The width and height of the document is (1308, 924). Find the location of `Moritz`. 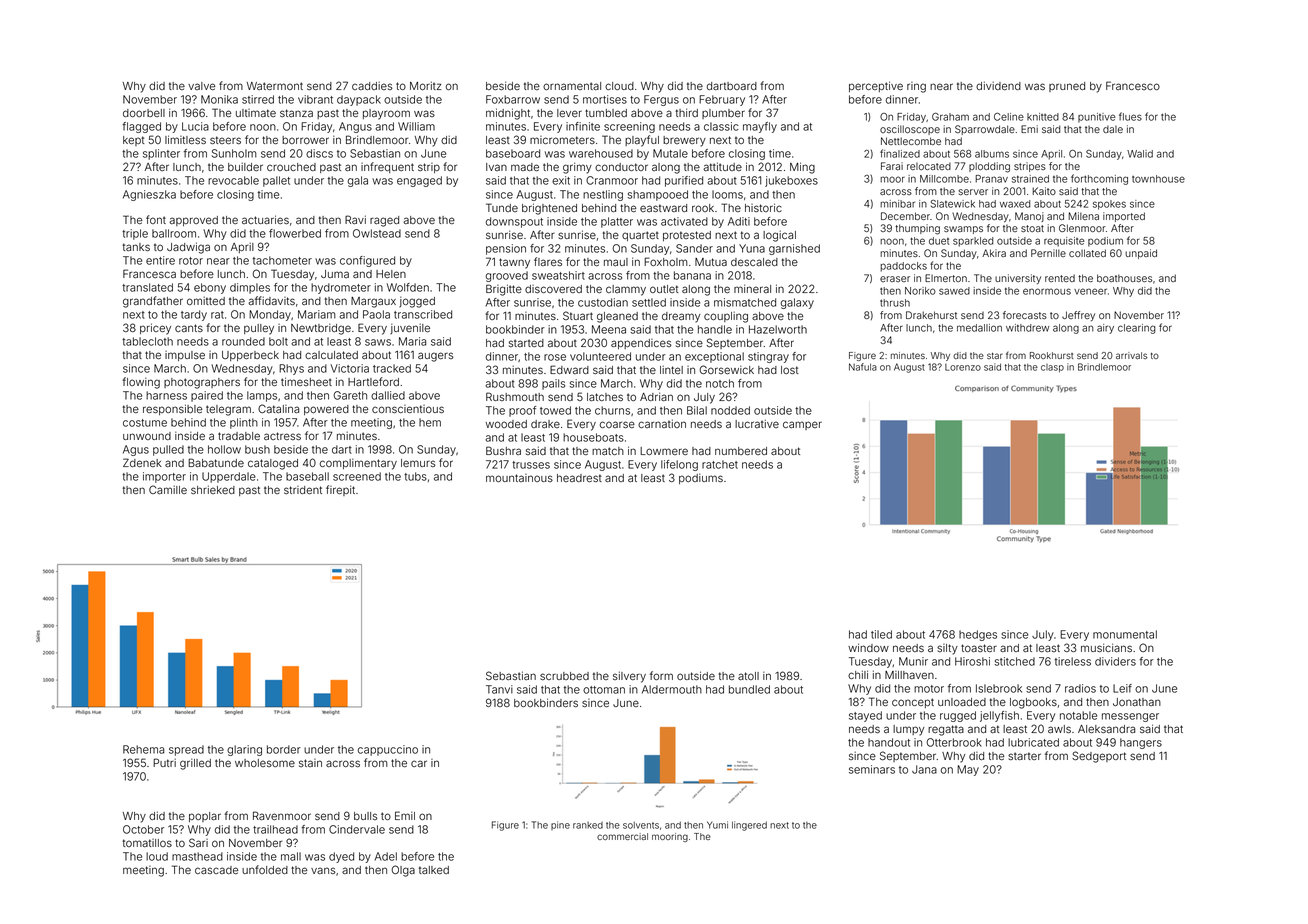

Moritz is located at coordinates (425, 85).
